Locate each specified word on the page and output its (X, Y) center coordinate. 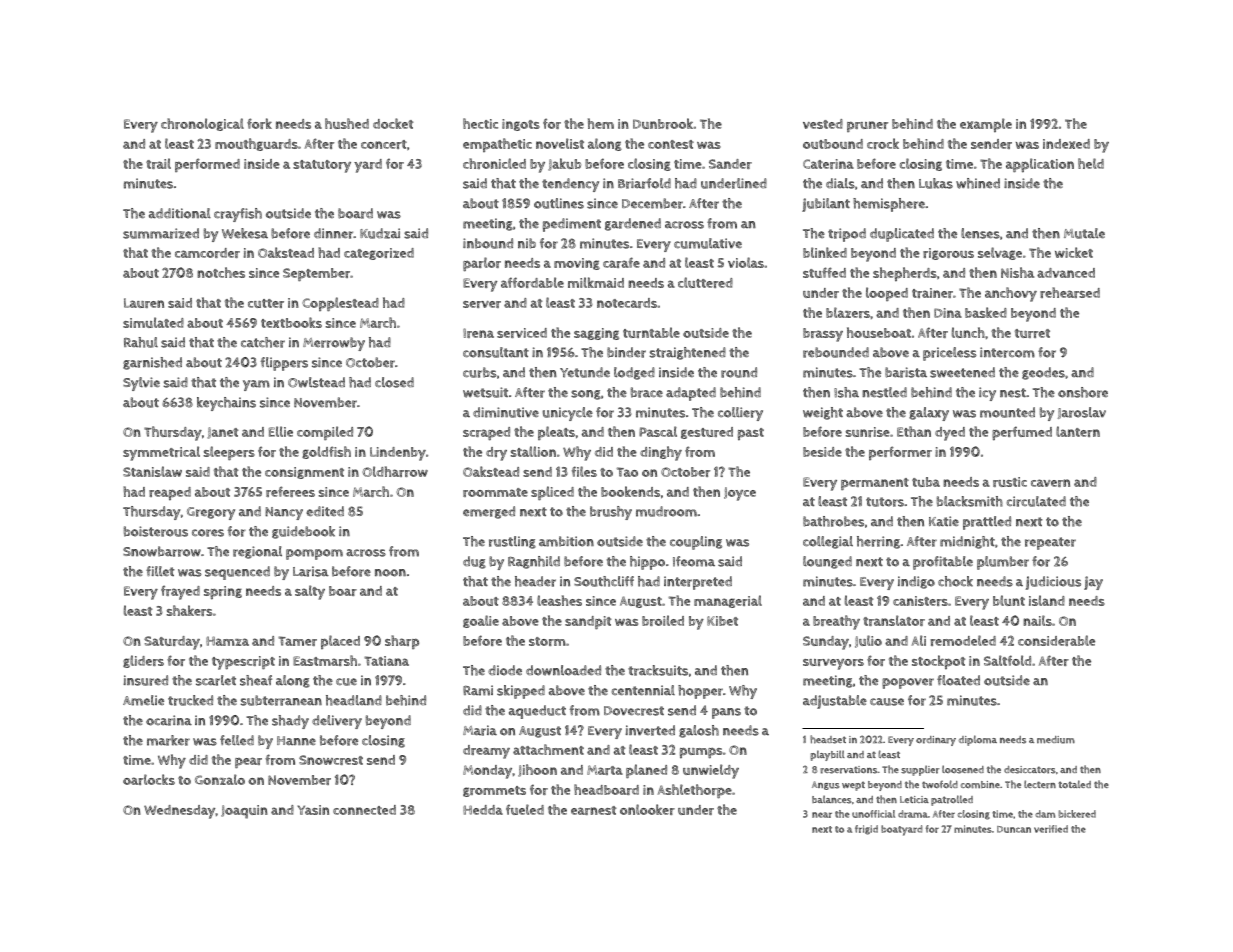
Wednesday (179, 812)
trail (158, 163)
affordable (532, 282)
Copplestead (340, 304)
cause (887, 702)
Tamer (297, 641)
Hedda (483, 810)
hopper (700, 692)
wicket (1074, 252)
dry (496, 454)
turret (1032, 333)
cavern (1050, 483)
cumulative (708, 243)
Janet (222, 433)
